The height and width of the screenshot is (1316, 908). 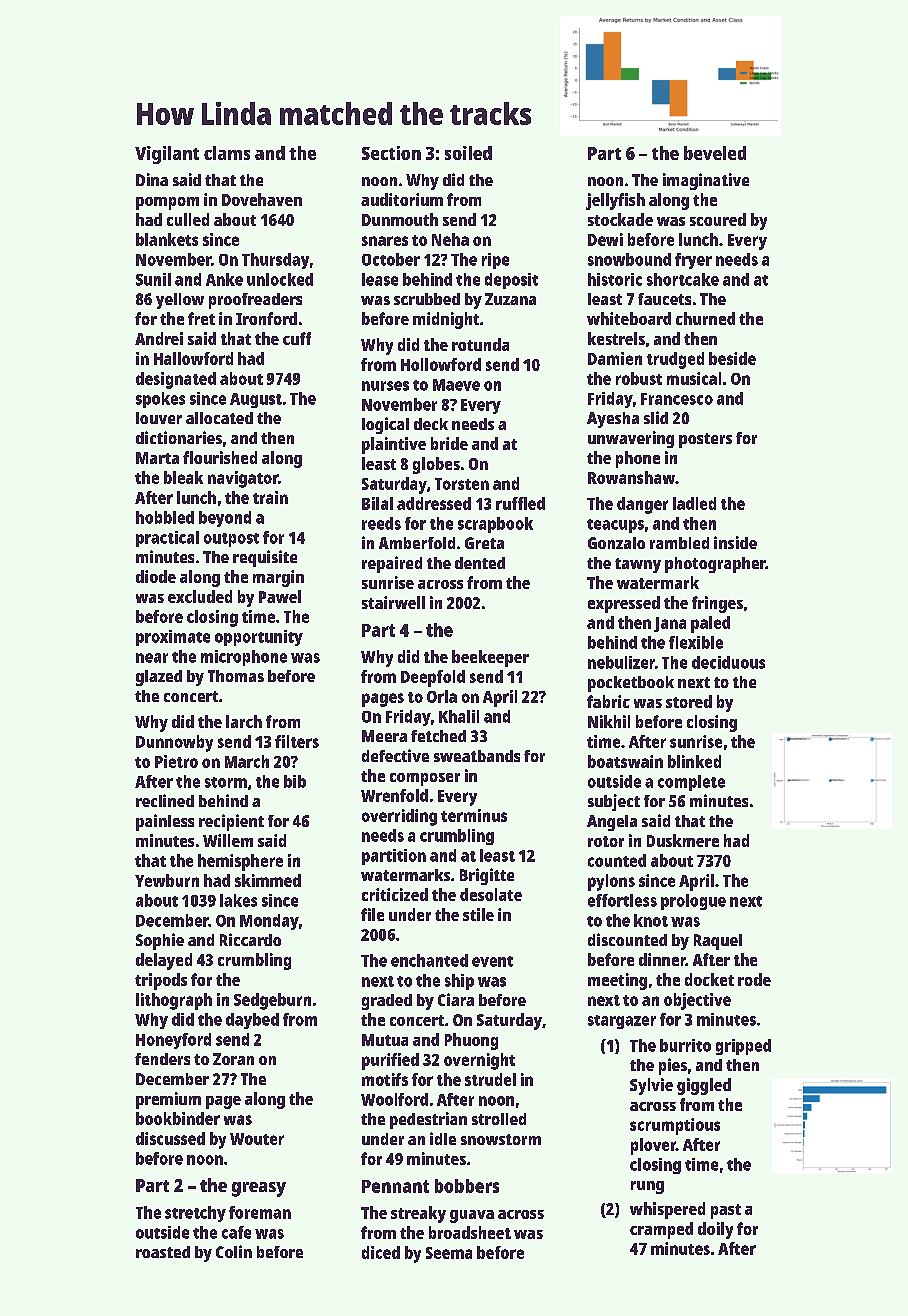 I want to click on nurses, so click(x=385, y=386).
